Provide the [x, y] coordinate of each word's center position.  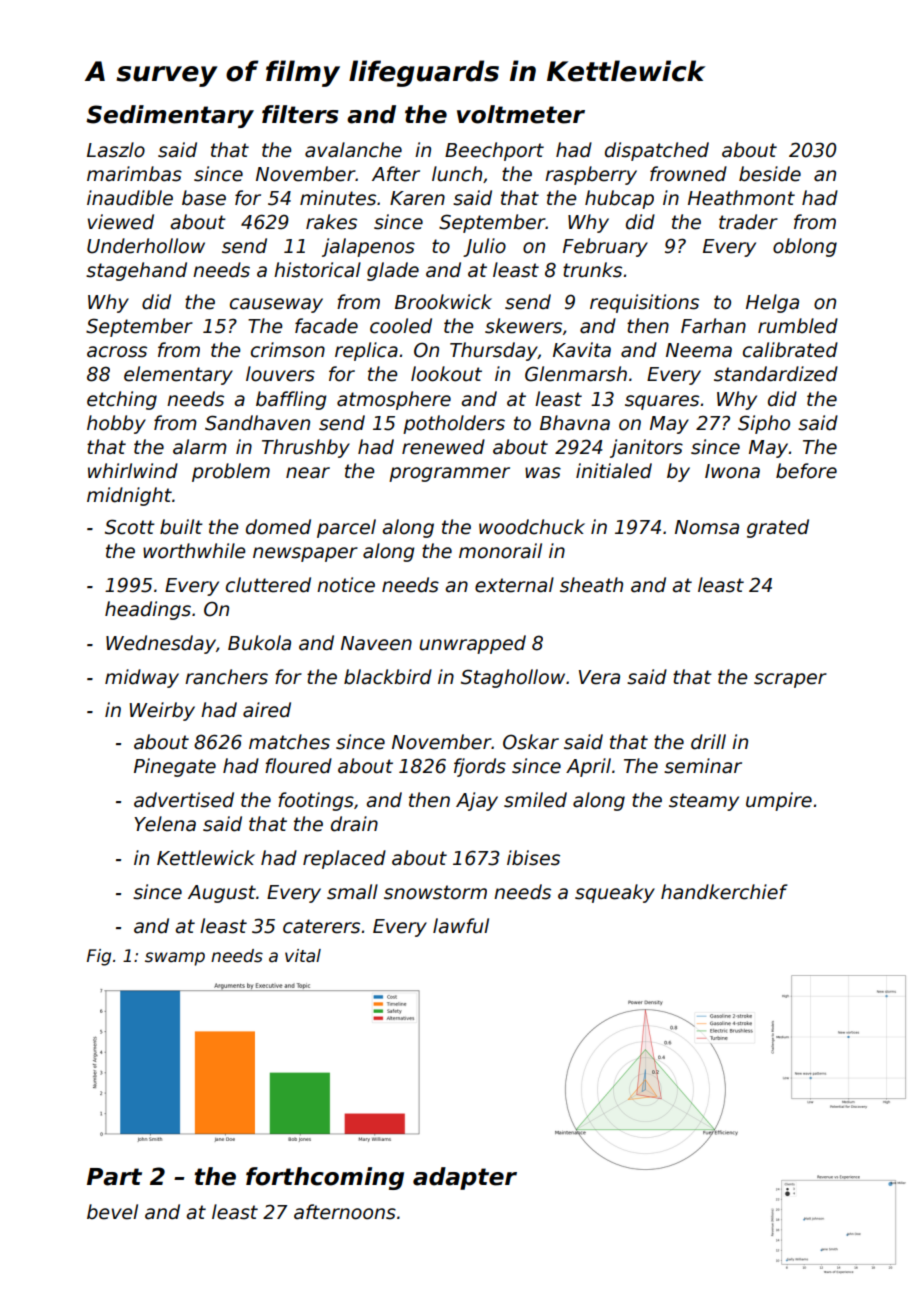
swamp [175, 959]
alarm [200, 447]
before [806, 471]
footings [316, 801]
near [308, 473]
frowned [688, 174]
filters [300, 114]
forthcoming [325, 1178]
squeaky [615, 893]
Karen [417, 198]
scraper [790, 680]
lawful [461, 926]
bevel [112, 1212]
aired [267, 710]
